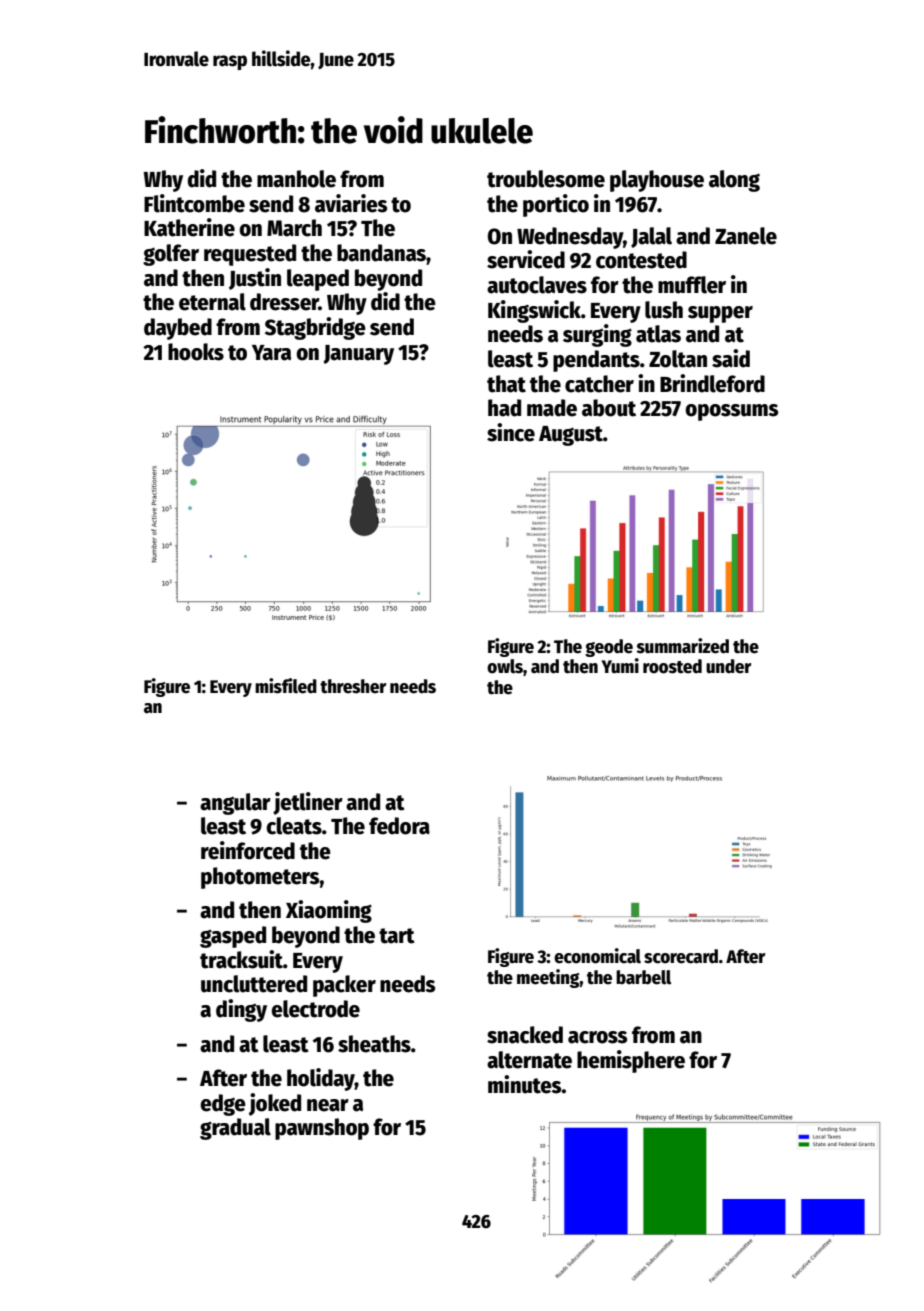  I want to click on portico, so click(556, 205).
